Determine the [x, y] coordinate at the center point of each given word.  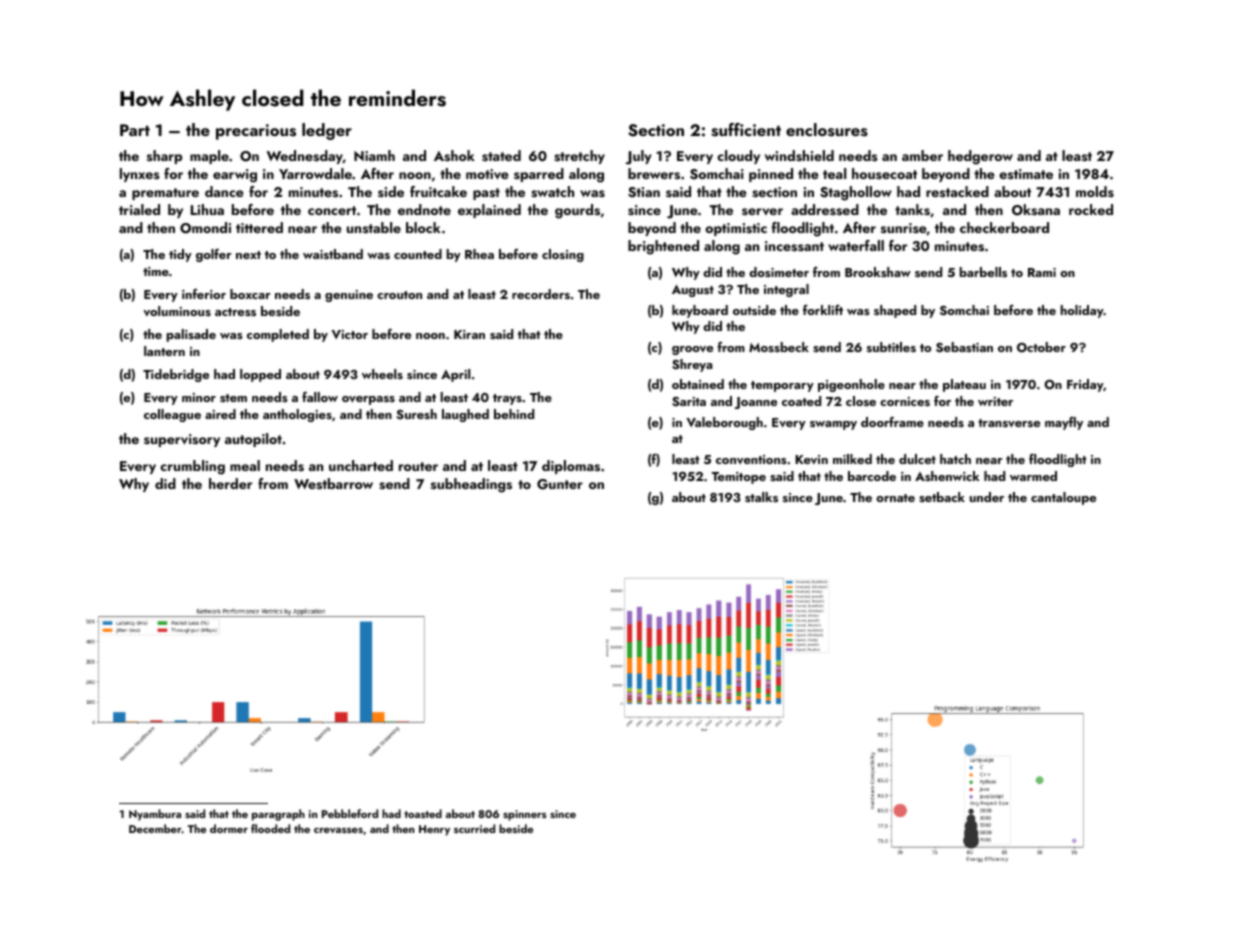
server [762, 211]
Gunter [560, 484]
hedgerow [980, 157]
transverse [1009, 423]
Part [135, 130]
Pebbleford [350, 813]
